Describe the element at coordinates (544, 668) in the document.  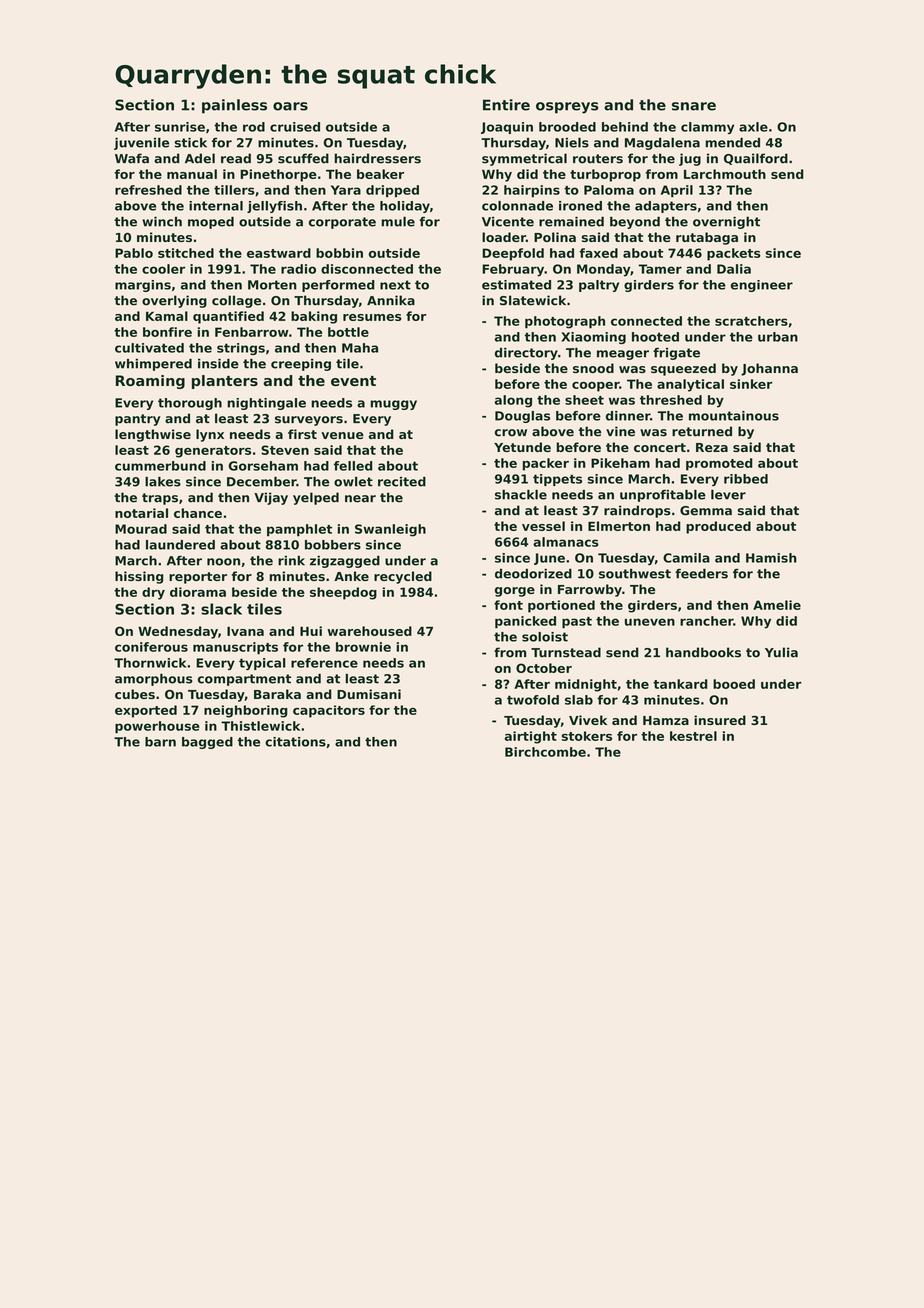
I see `October` at that location.
